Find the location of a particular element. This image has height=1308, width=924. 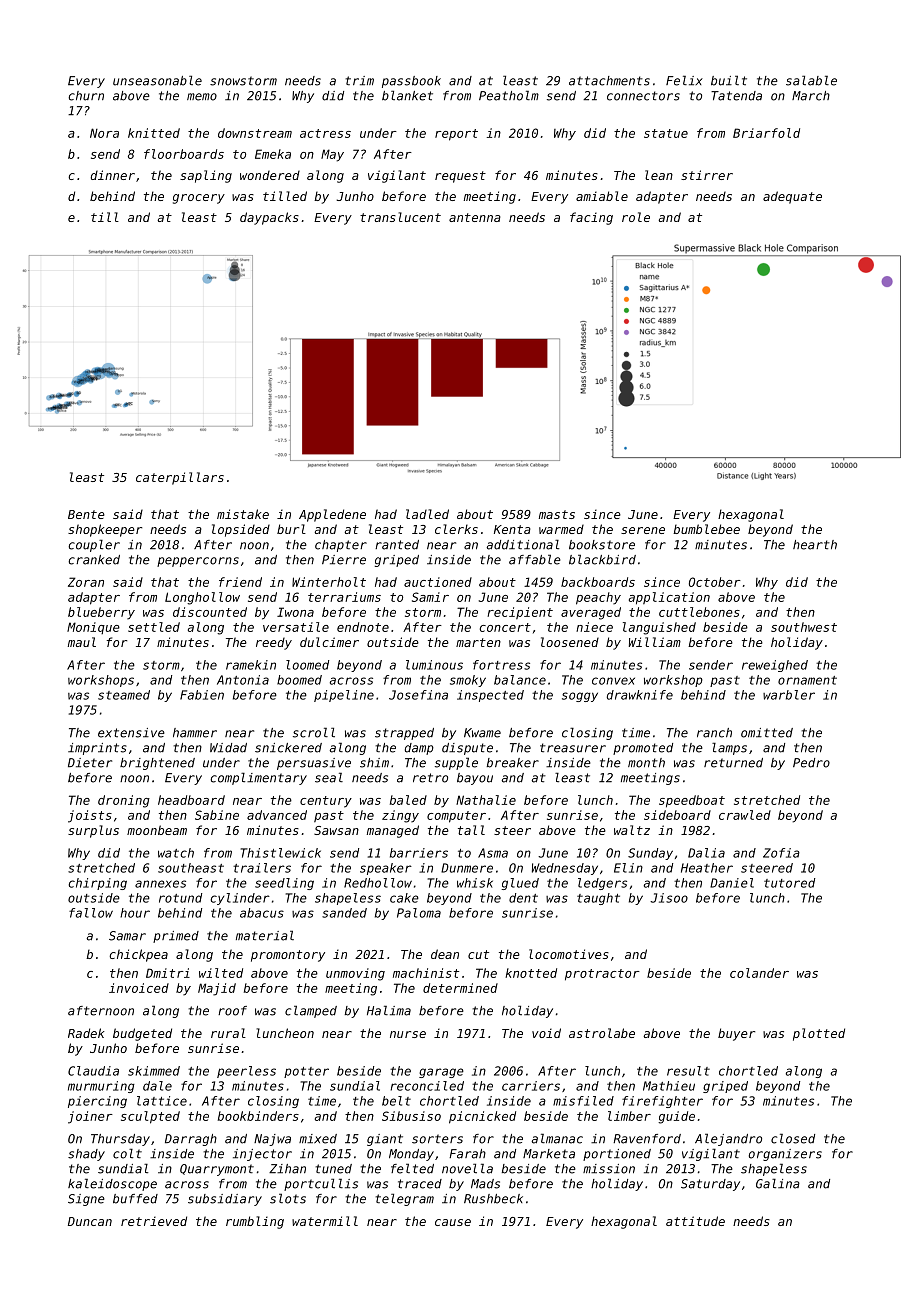

translucent is located at coordinates (400, 217).
